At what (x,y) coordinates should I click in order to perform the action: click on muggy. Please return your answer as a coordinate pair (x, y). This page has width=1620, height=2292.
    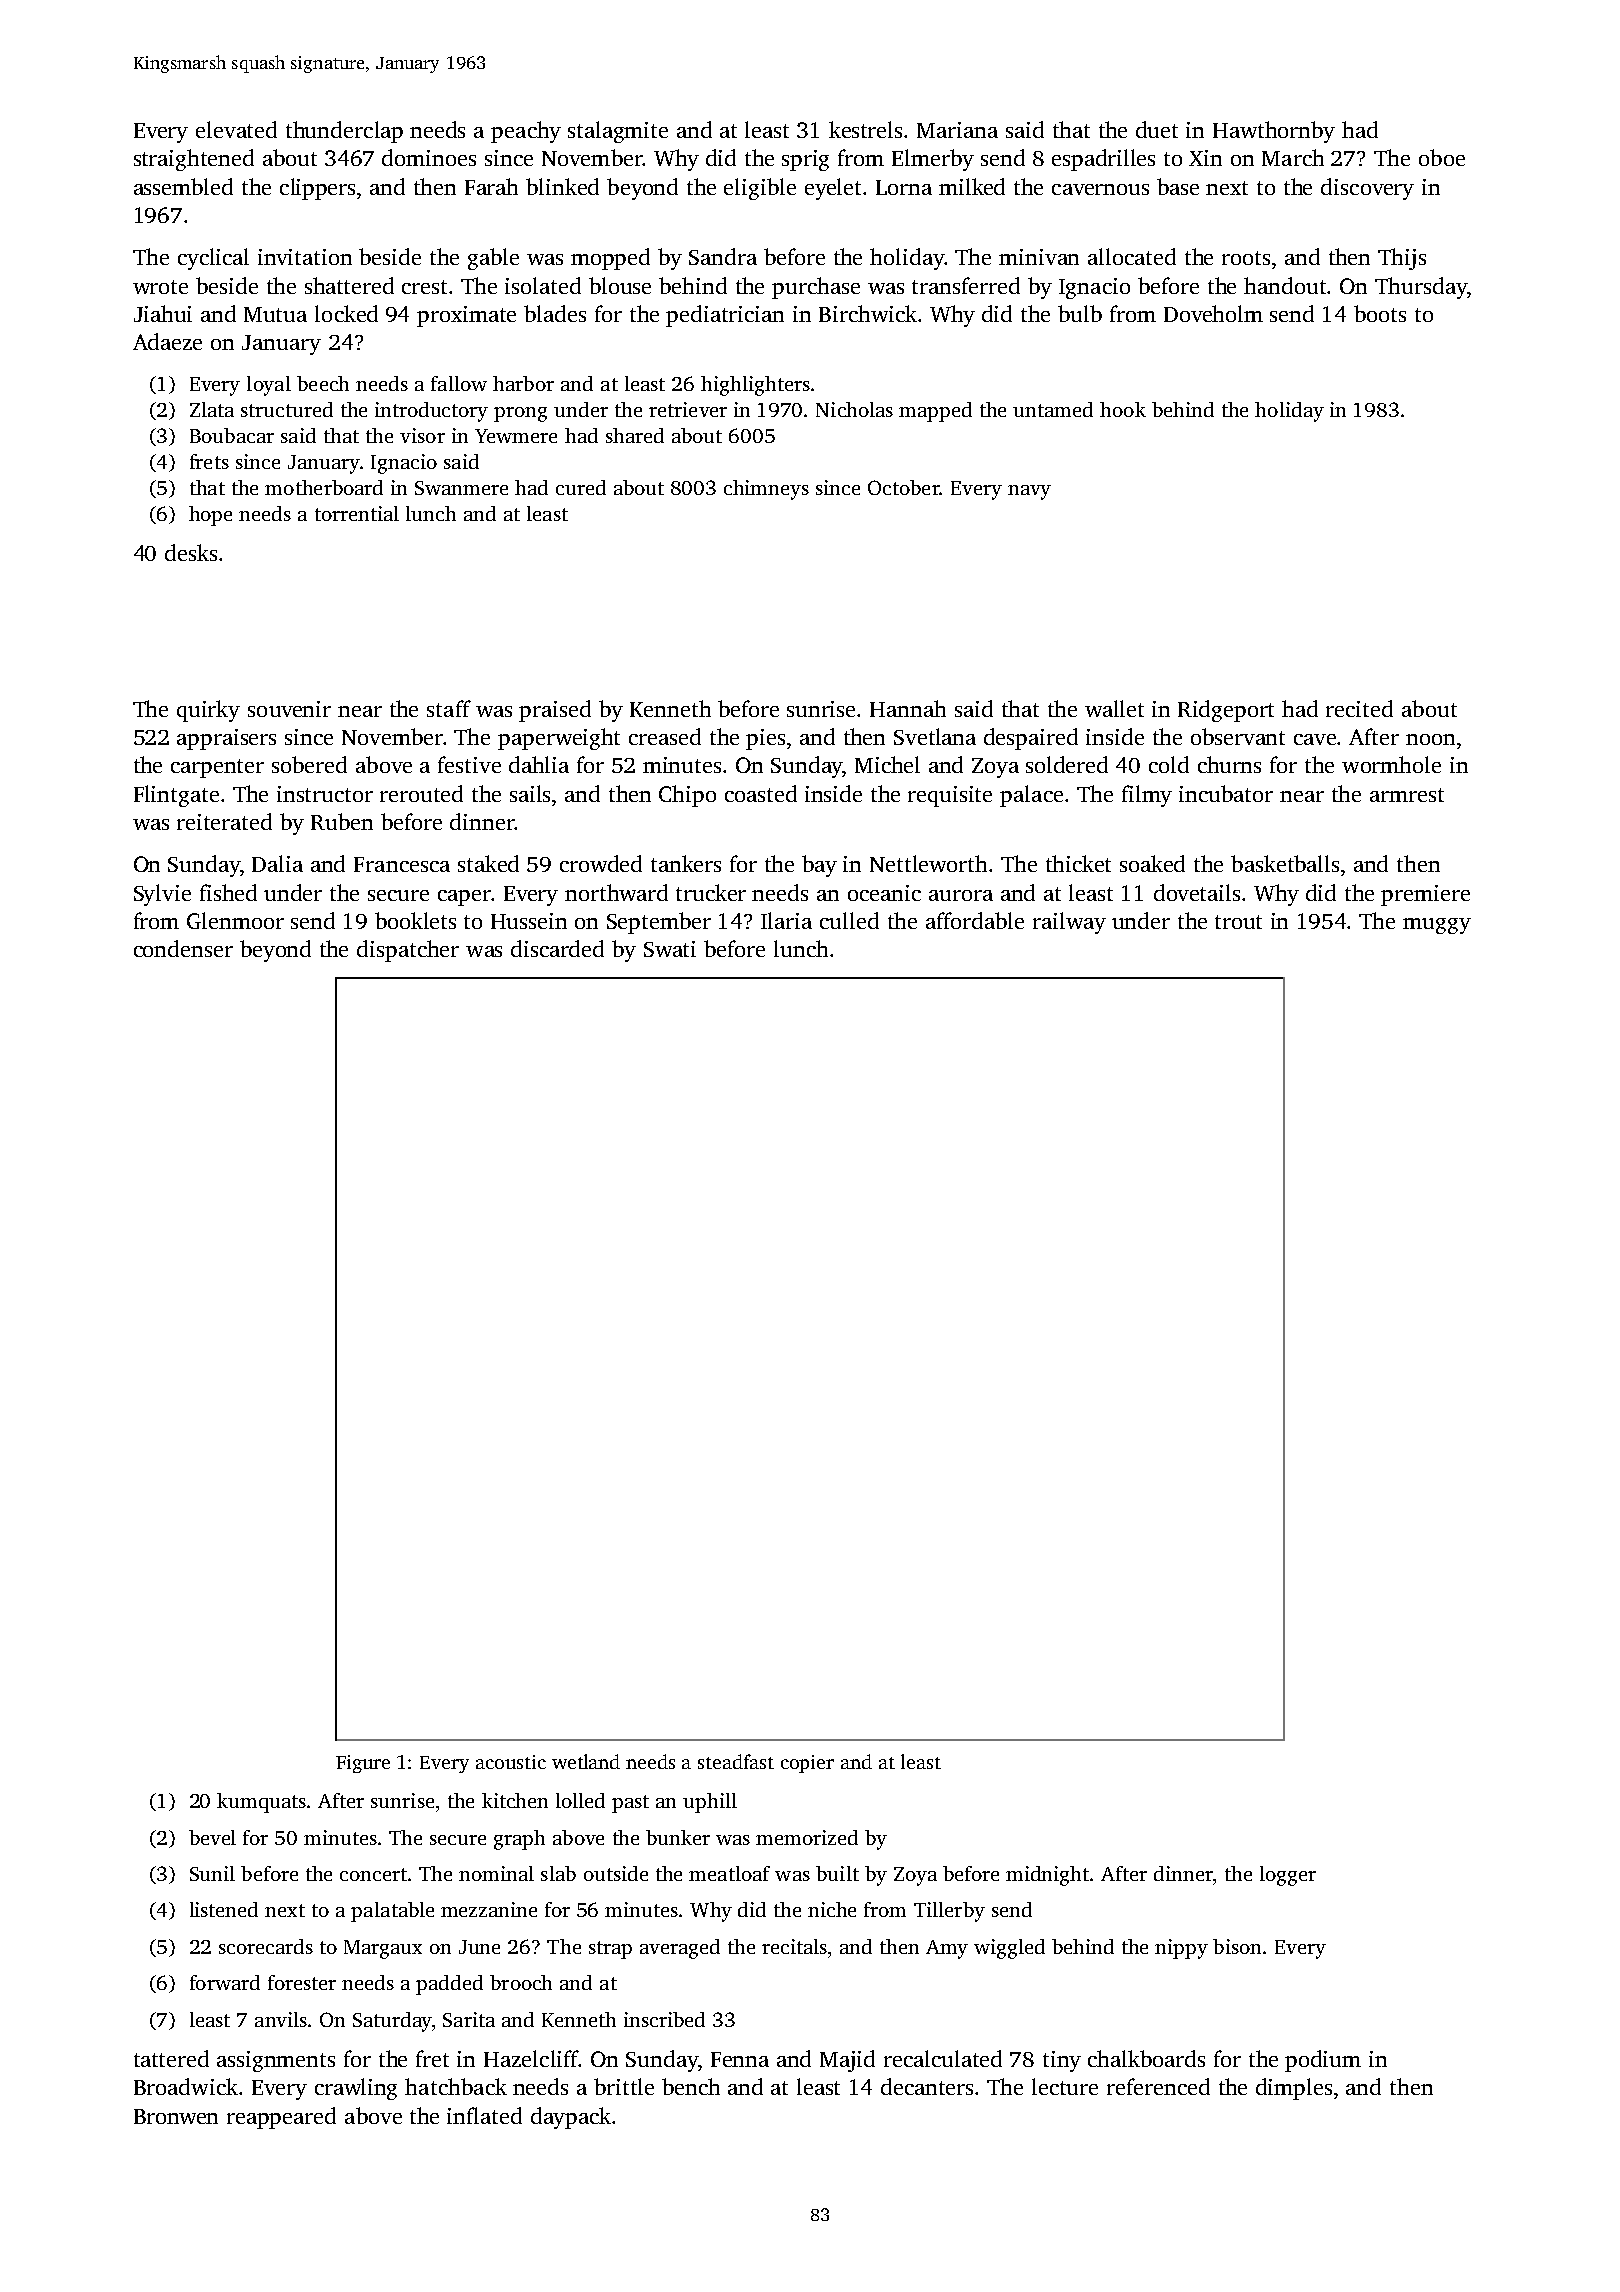
    Looking at the image, I should click on (1437, 926).
